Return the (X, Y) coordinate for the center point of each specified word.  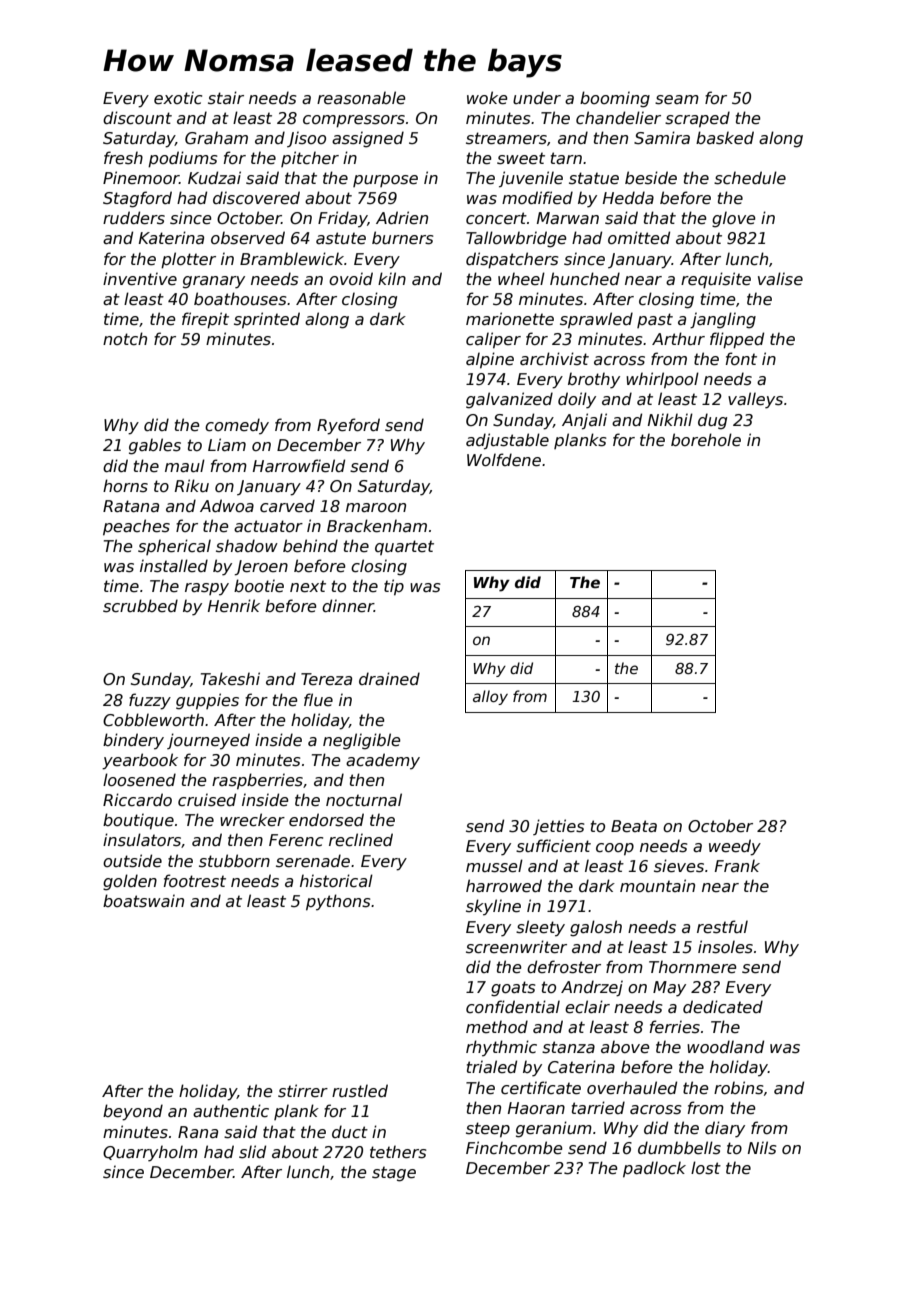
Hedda (628, 197)
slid (252, 1152)
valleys (755, 400)
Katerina (171, 237)
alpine (490, 360)
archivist (554, 359)
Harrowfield (299, 466)
